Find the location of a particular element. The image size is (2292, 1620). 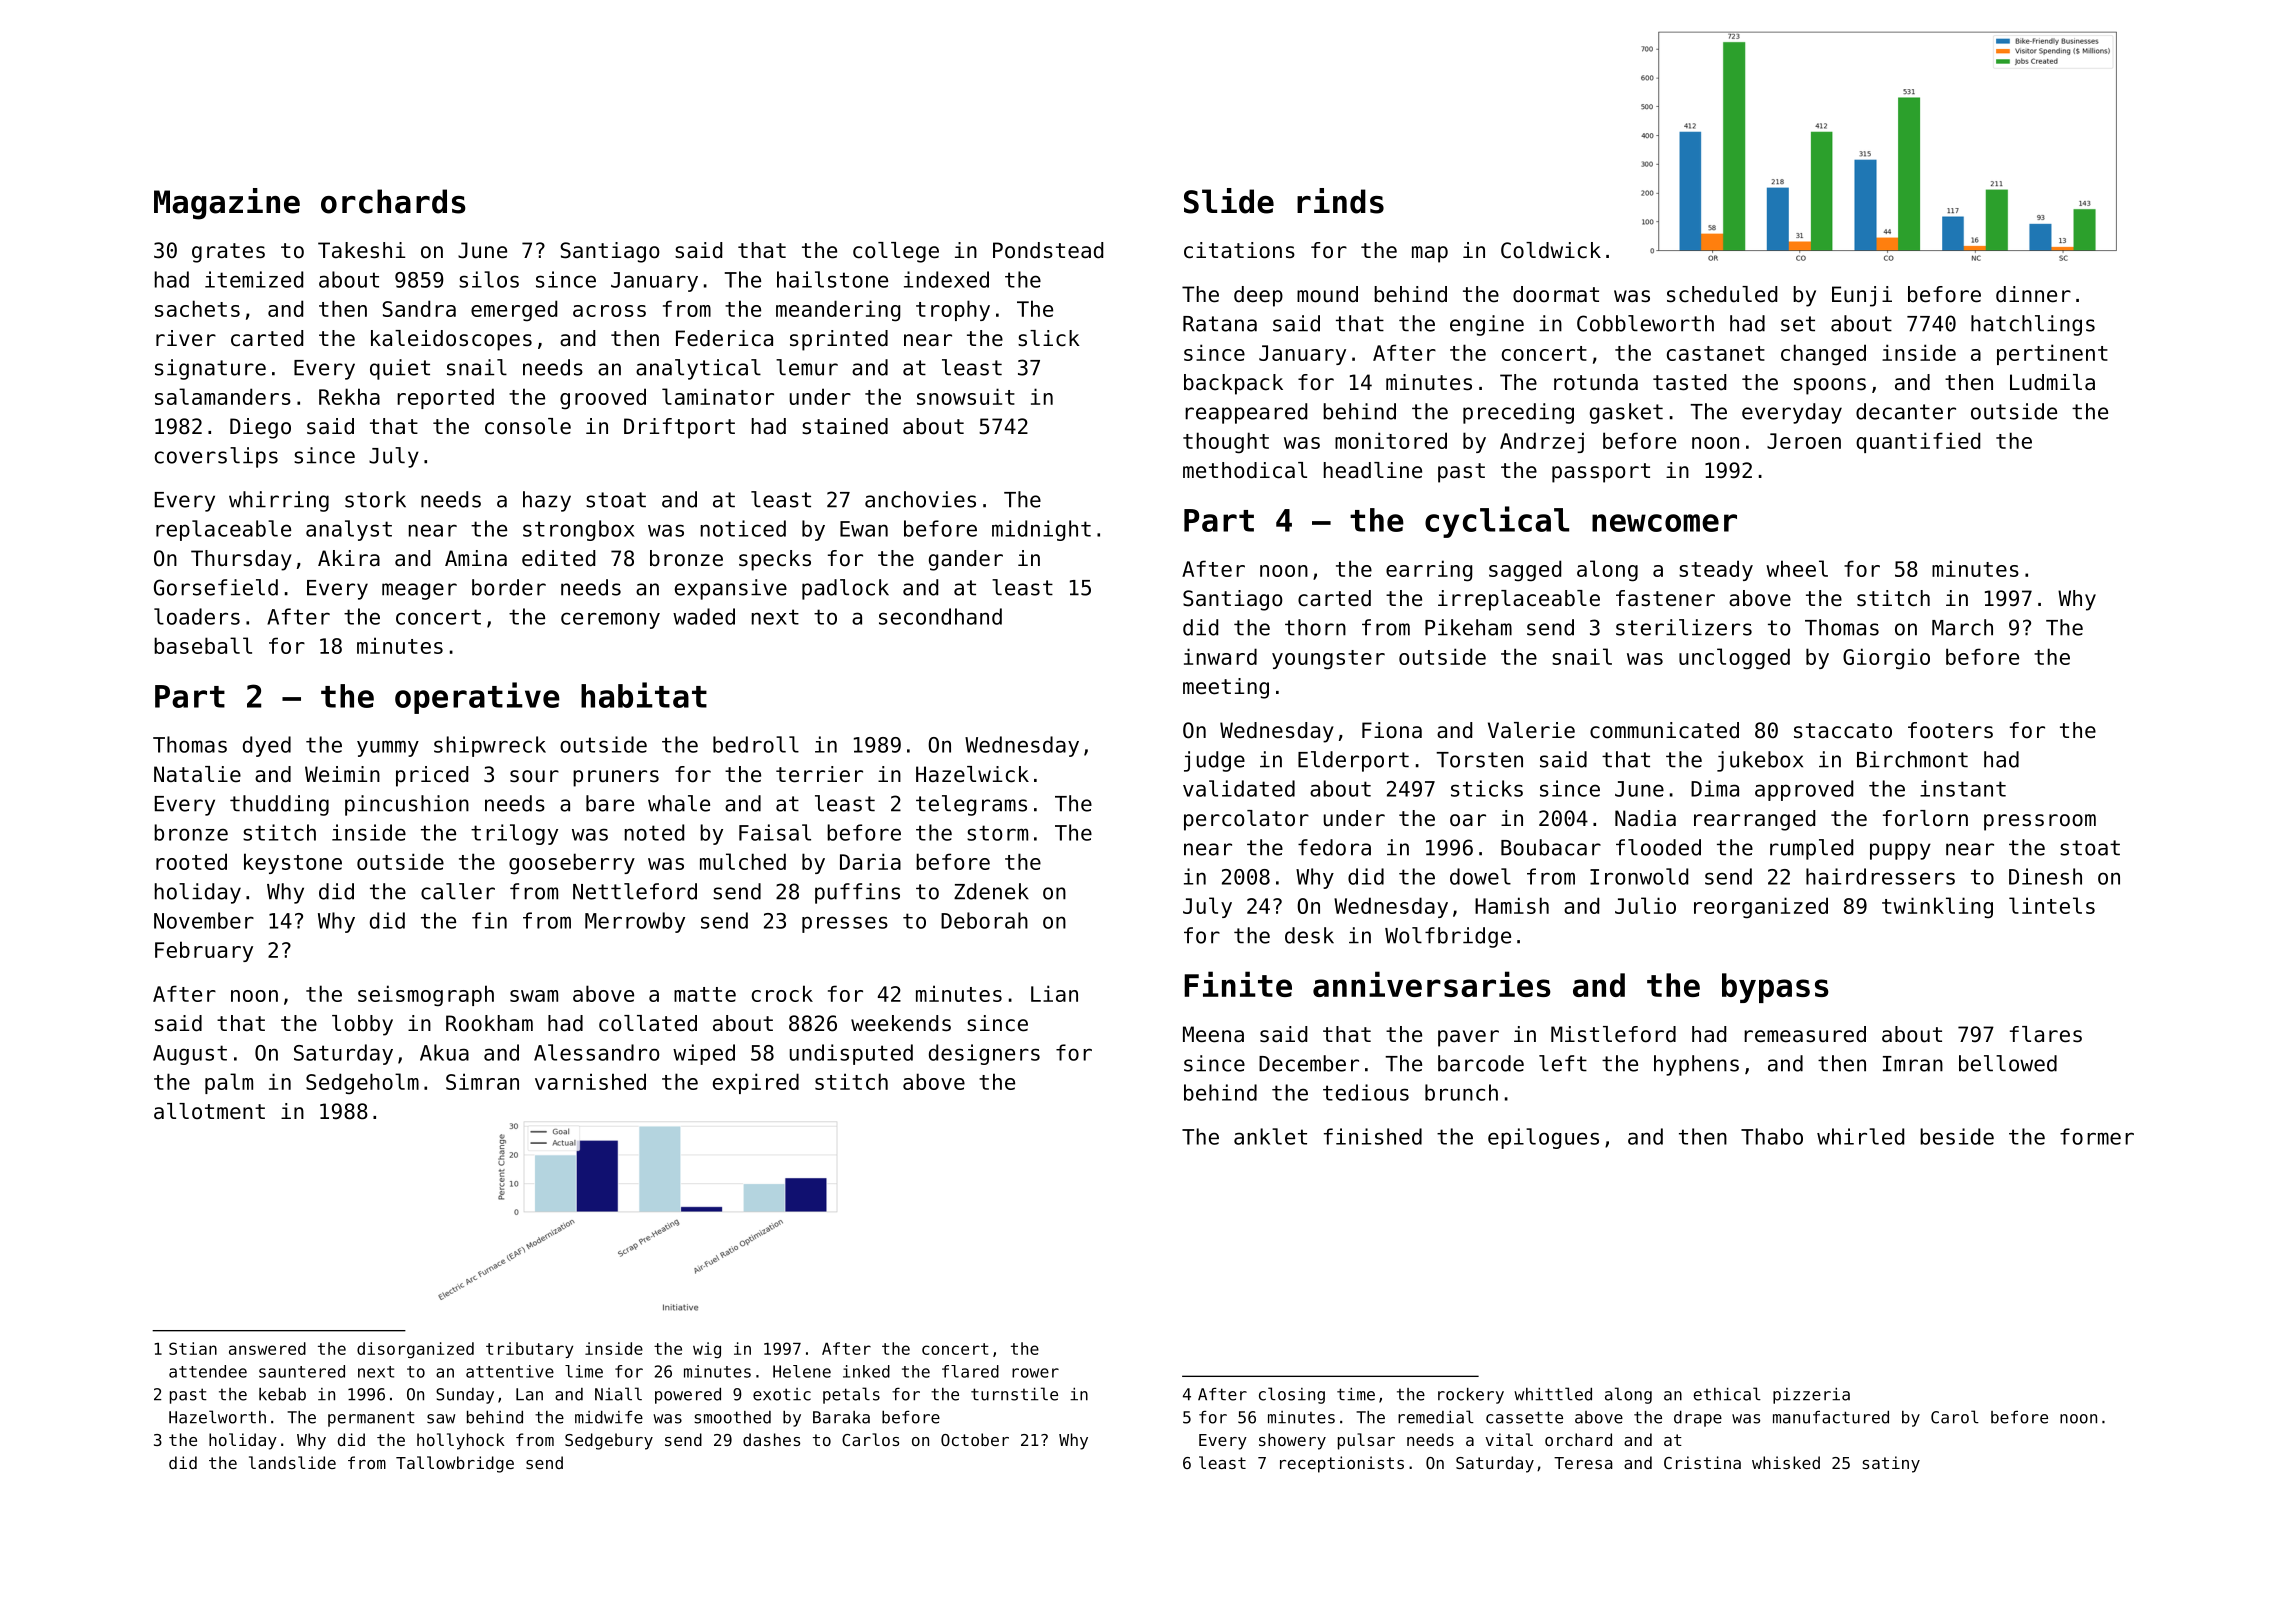

epilogues is located at coordinates (1543, 1138).
